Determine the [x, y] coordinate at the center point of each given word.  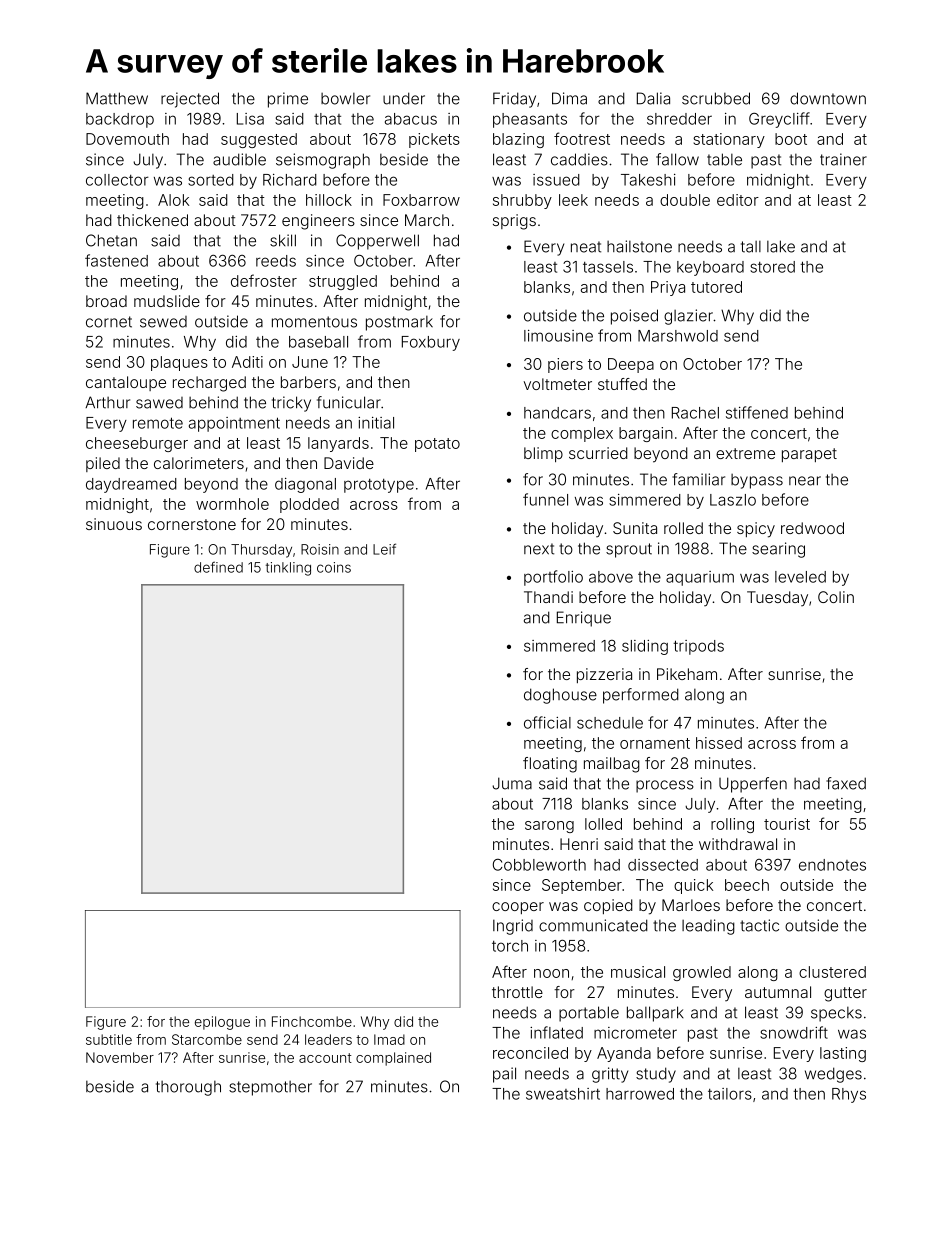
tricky [291, 404]
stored [772, 267]
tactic [759, 925]
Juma [512, 783]
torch [510, 946]
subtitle [109, 1039]
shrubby [522, 201]
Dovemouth [127, 139]
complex [582, 434]
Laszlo [733, 500]
